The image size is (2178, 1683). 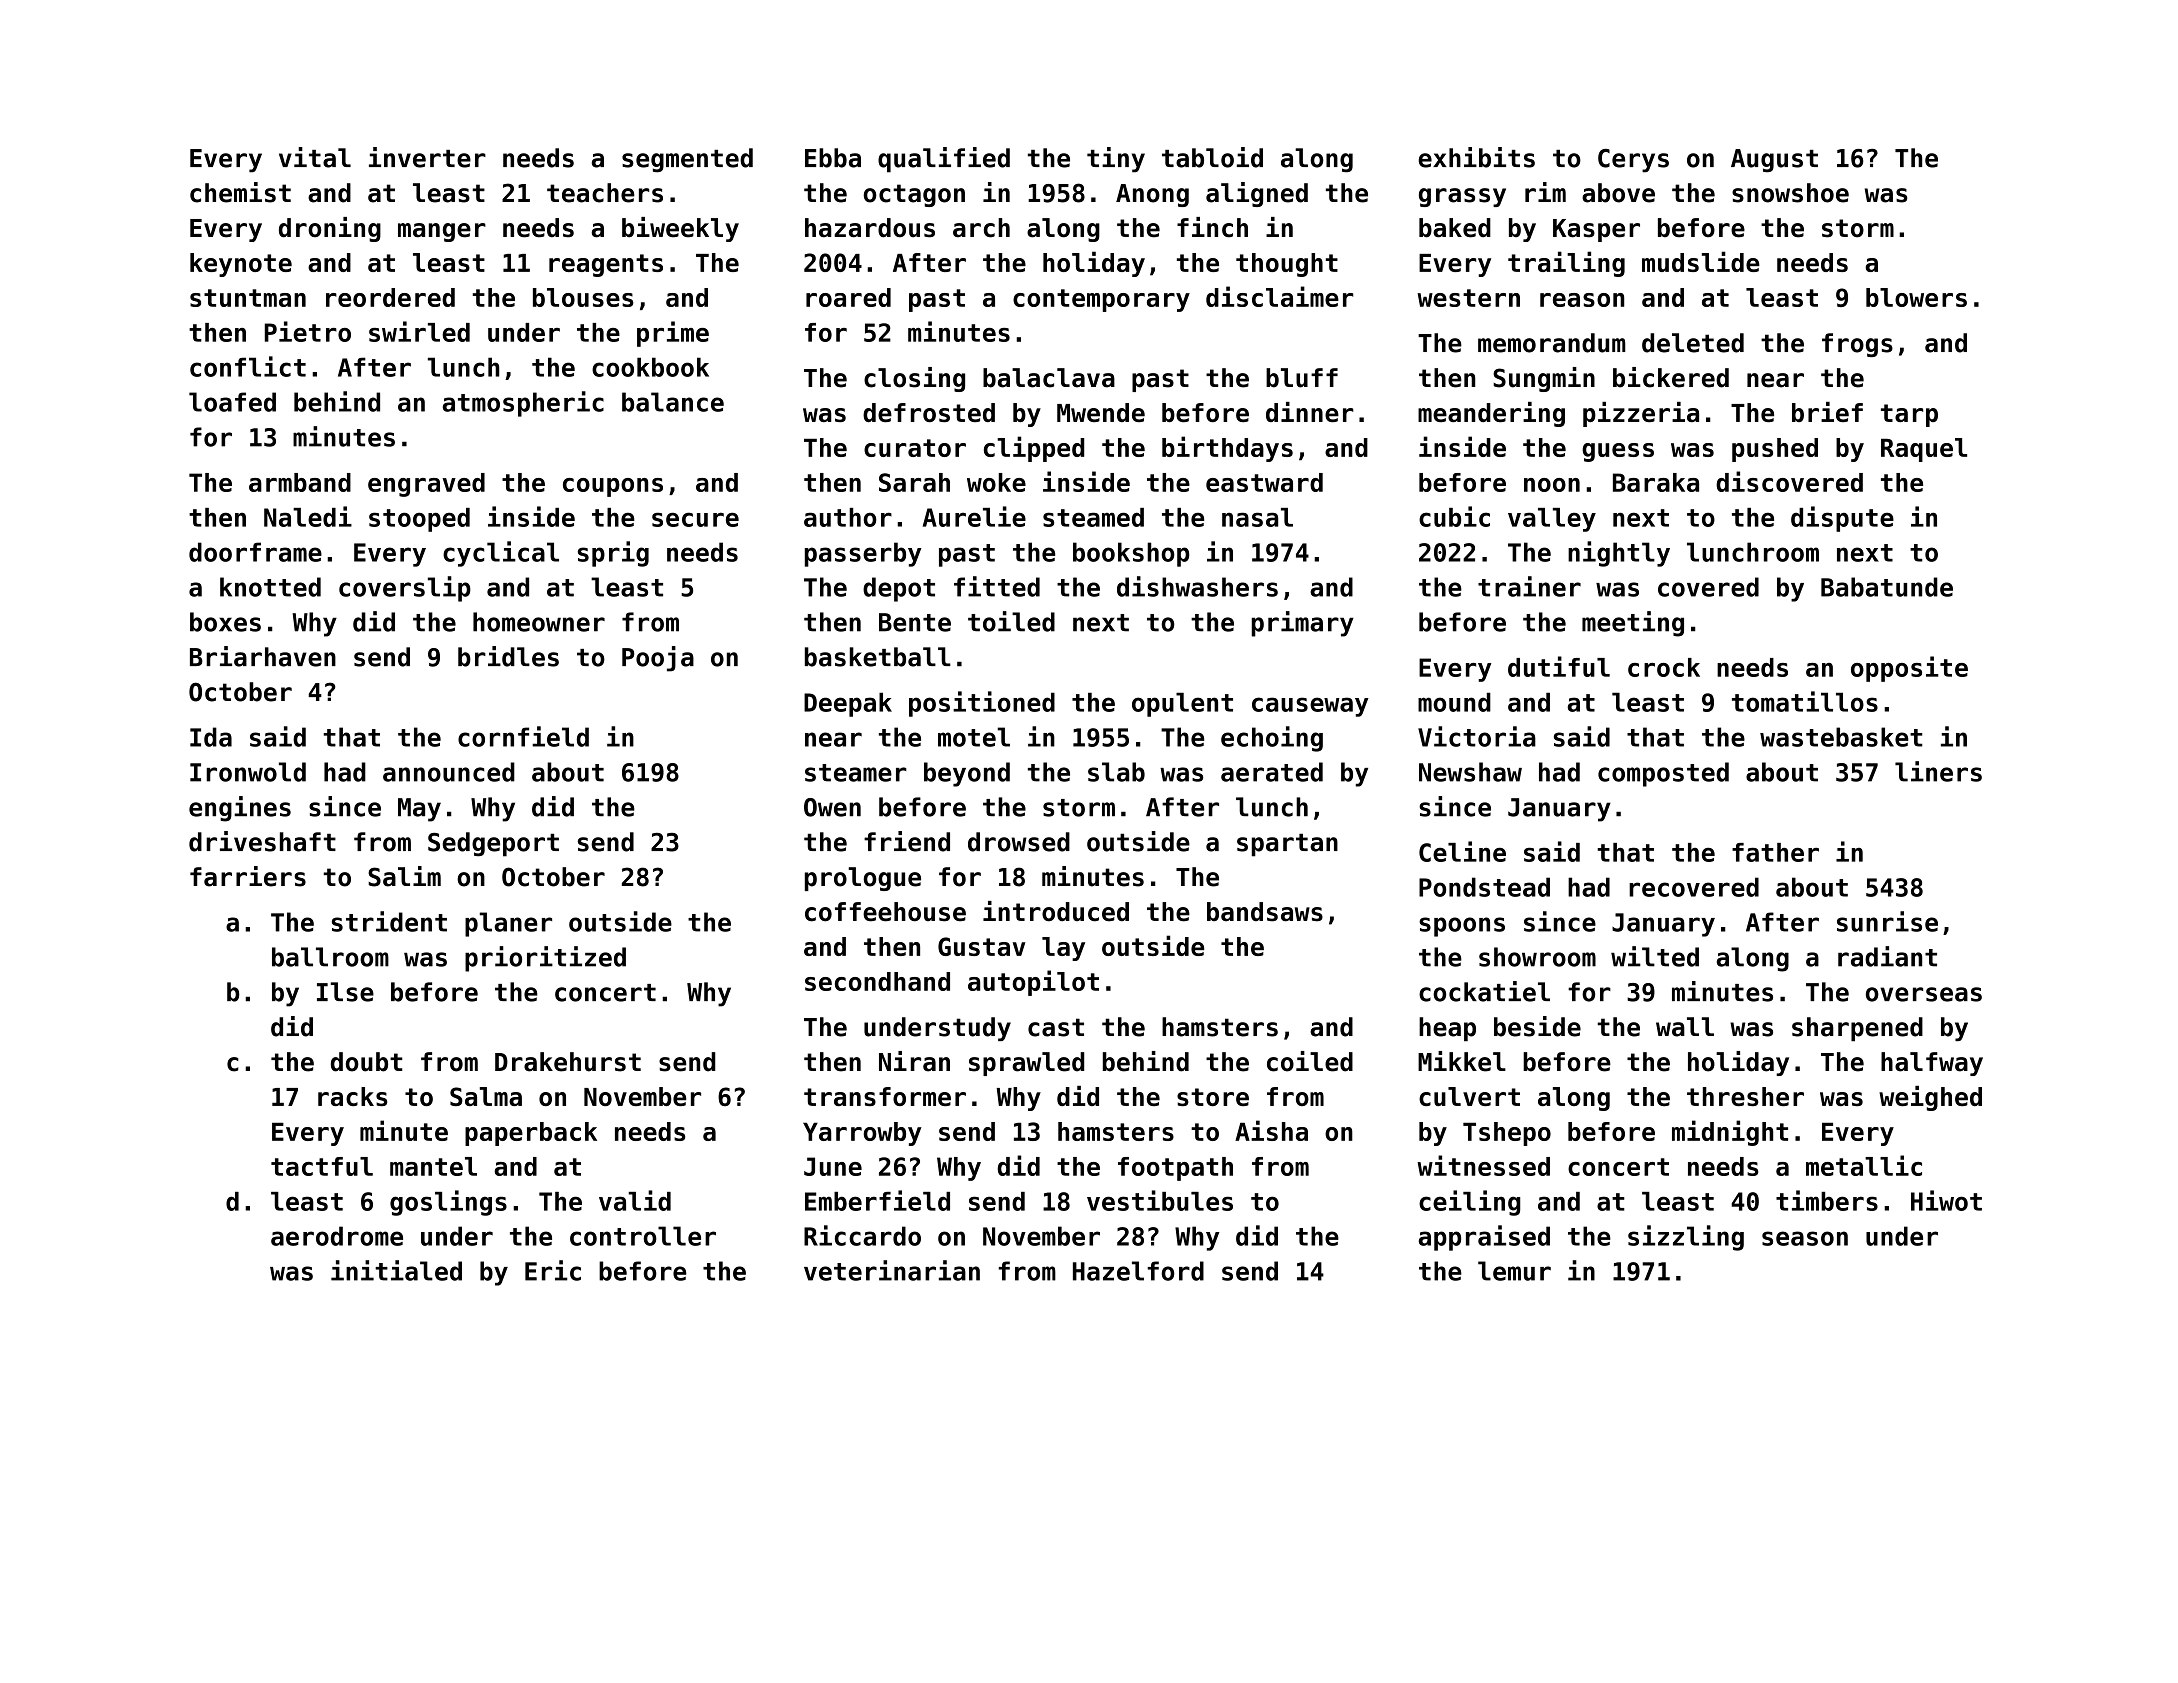 What do you see at coordinates (449, 772) in the screenshot?
I see `announced` at bounding box center [449, 772].
